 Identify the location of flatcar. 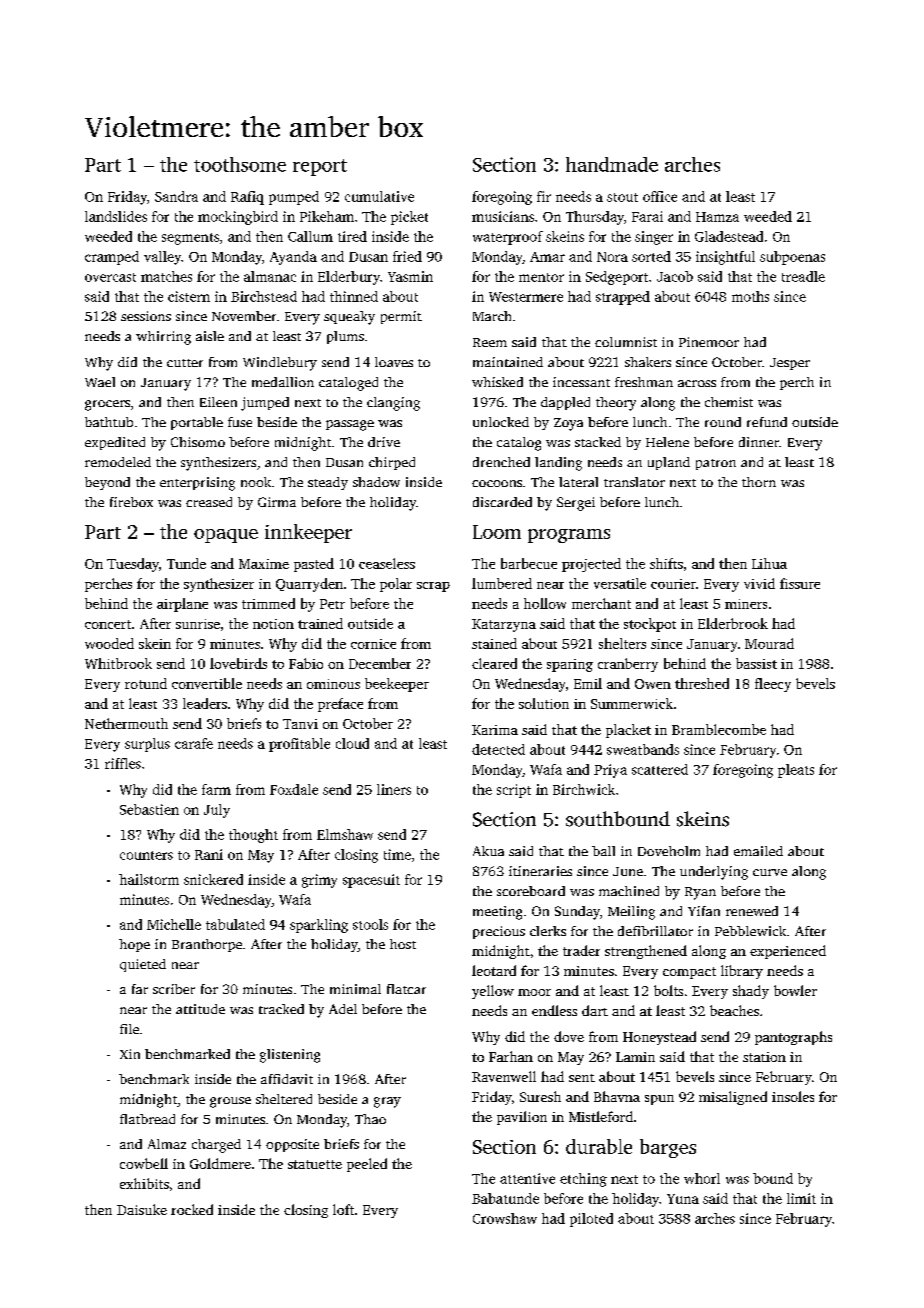
(406, 989).
